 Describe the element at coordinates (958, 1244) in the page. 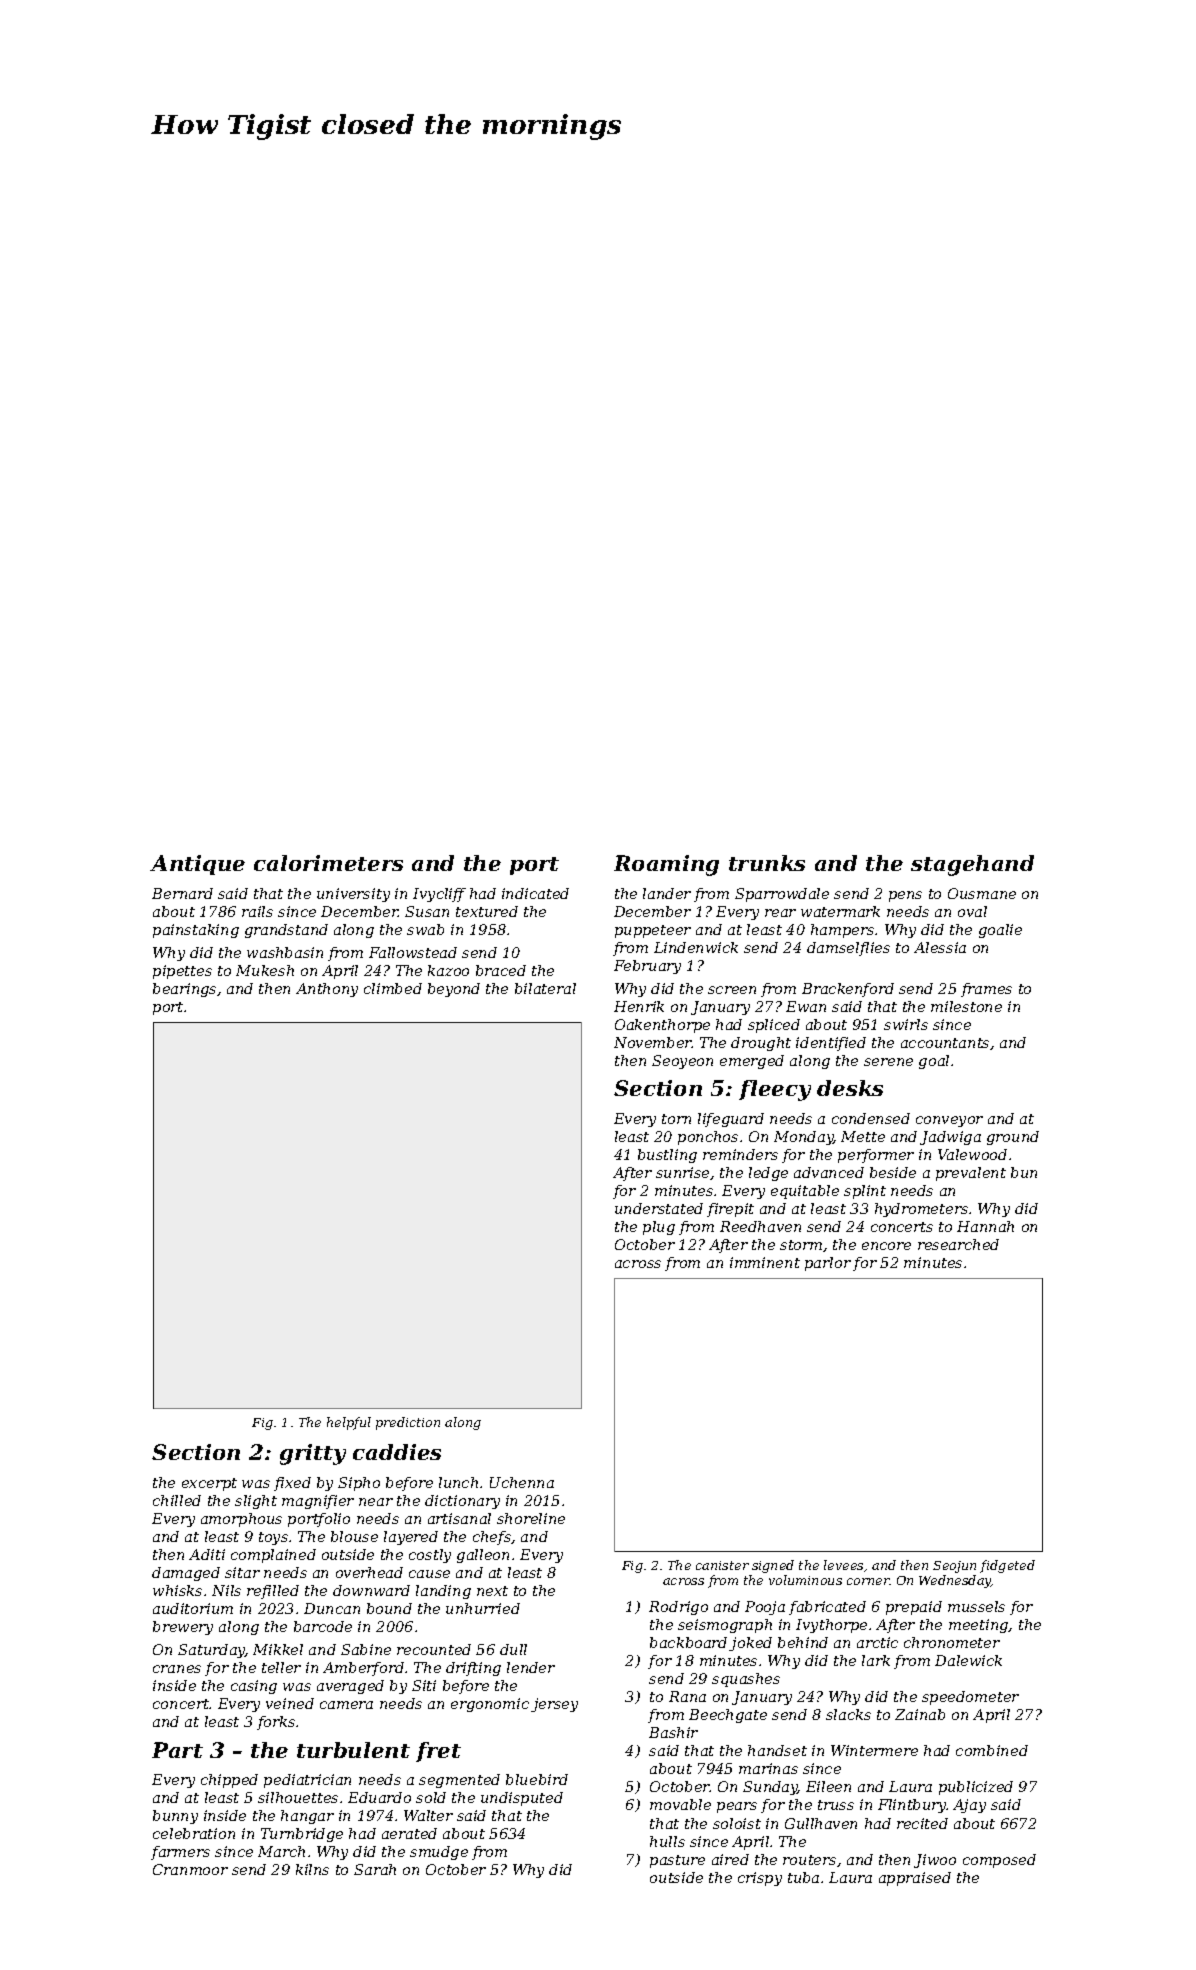

I see `researched` at that location.
